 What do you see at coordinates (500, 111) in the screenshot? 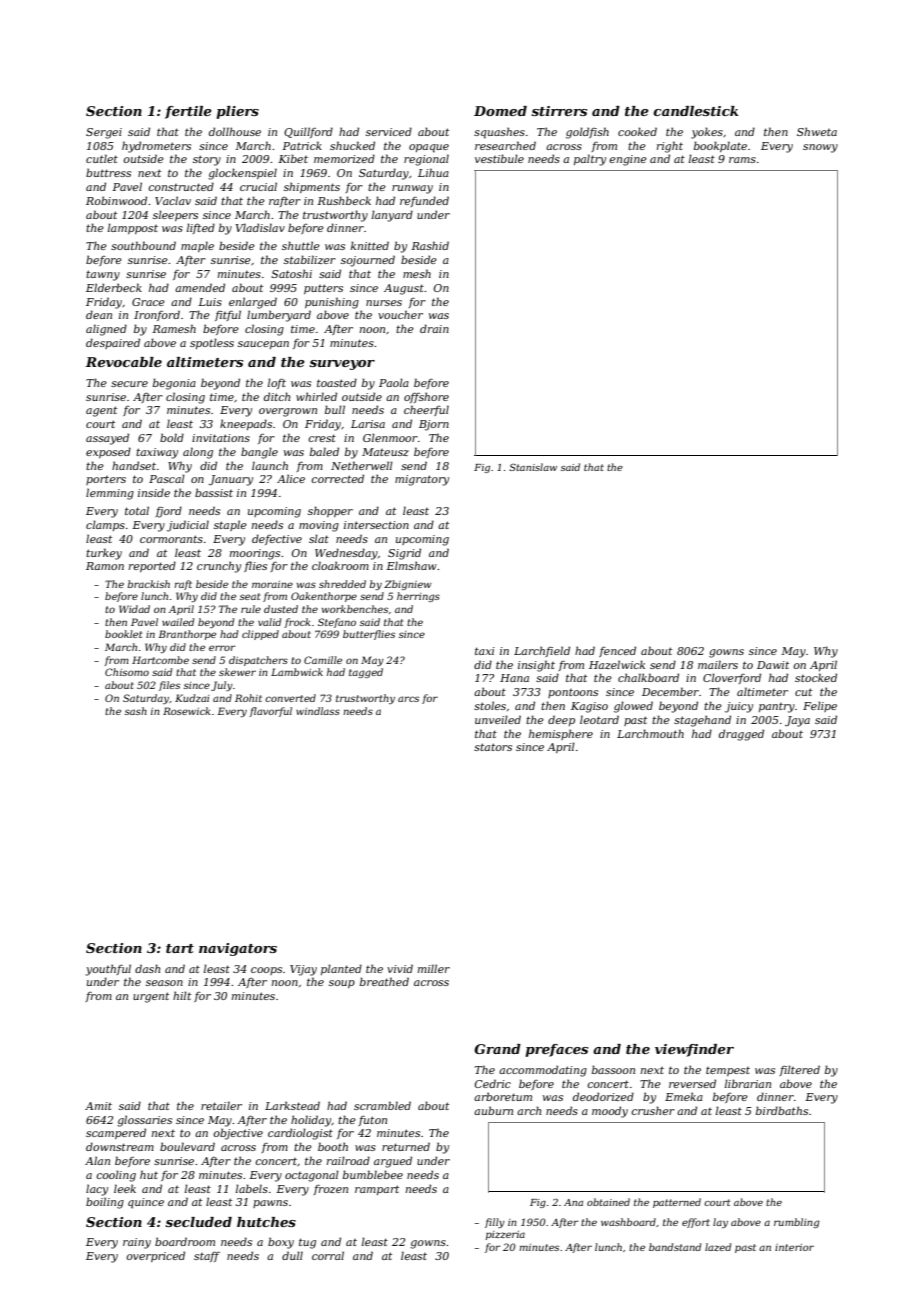
I see `Domed` at bounding box center [500, 111].
